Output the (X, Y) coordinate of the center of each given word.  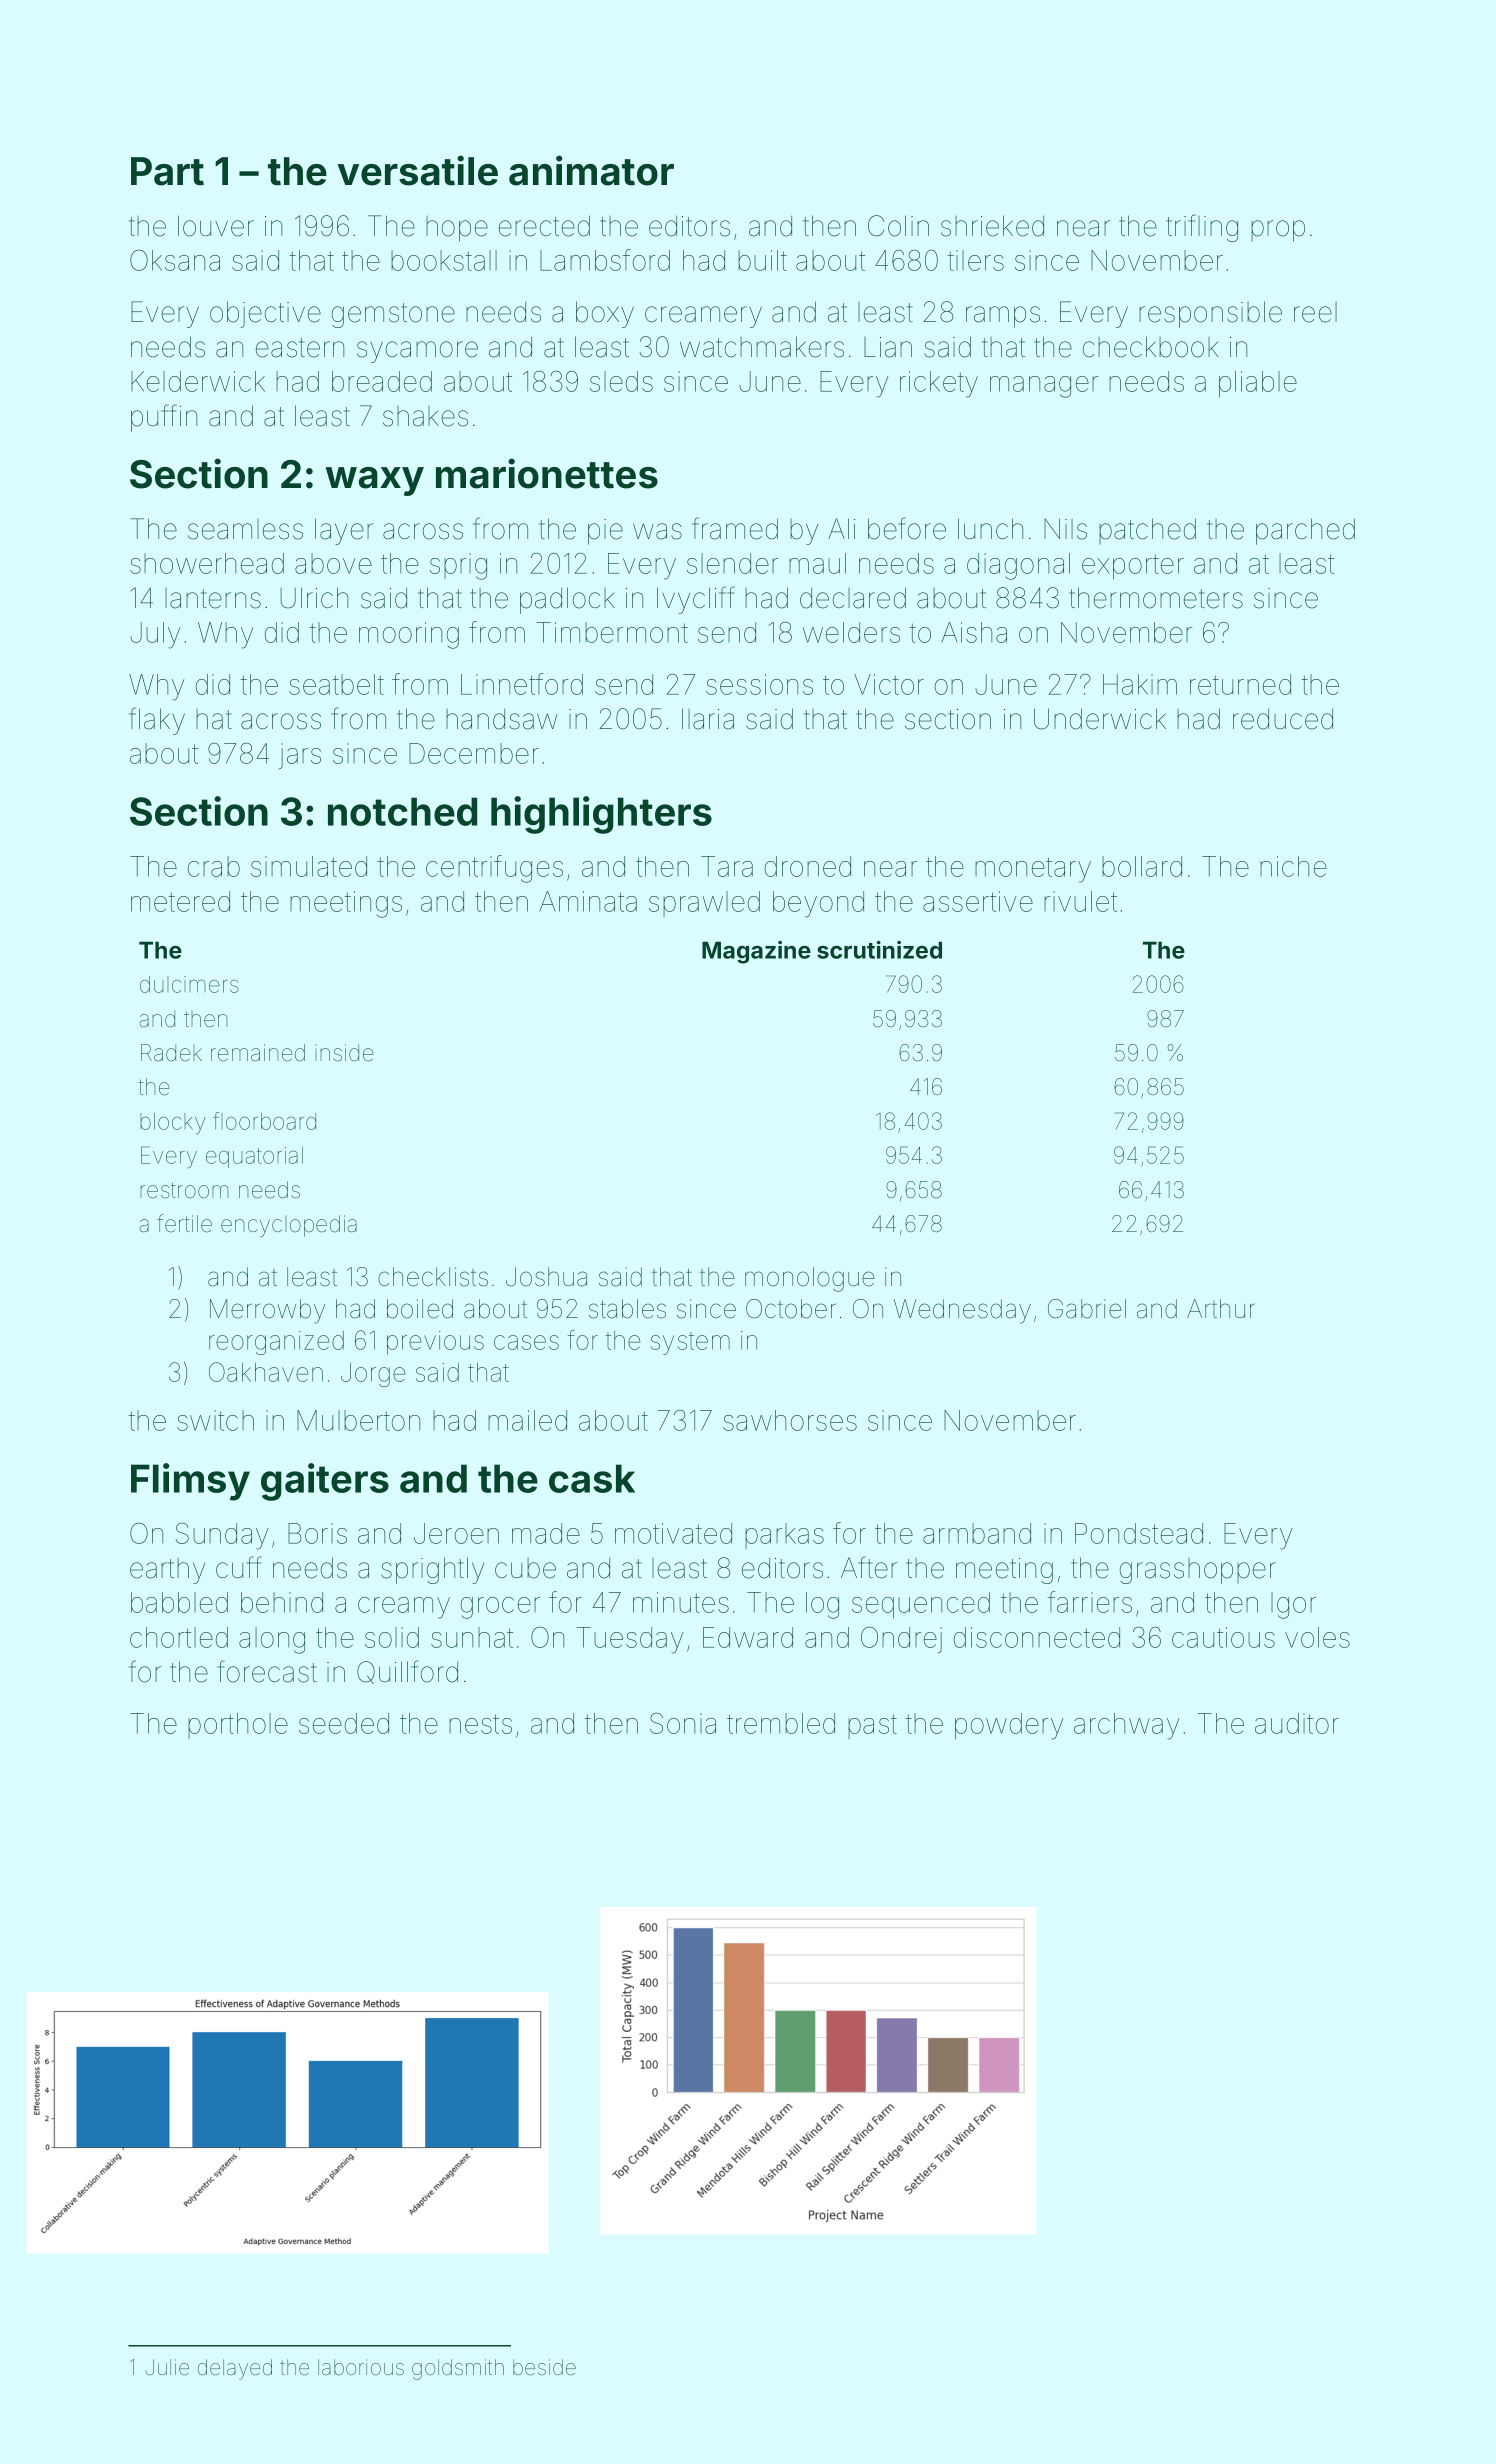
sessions (759, 684)
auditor (1297, 1723)
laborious (361, 2367)
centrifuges (494, 869)
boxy (605, 314)
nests (480, 1724)
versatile (418, 170)
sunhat (472, 1637)
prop (1278, 231)
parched (1305, 531)
